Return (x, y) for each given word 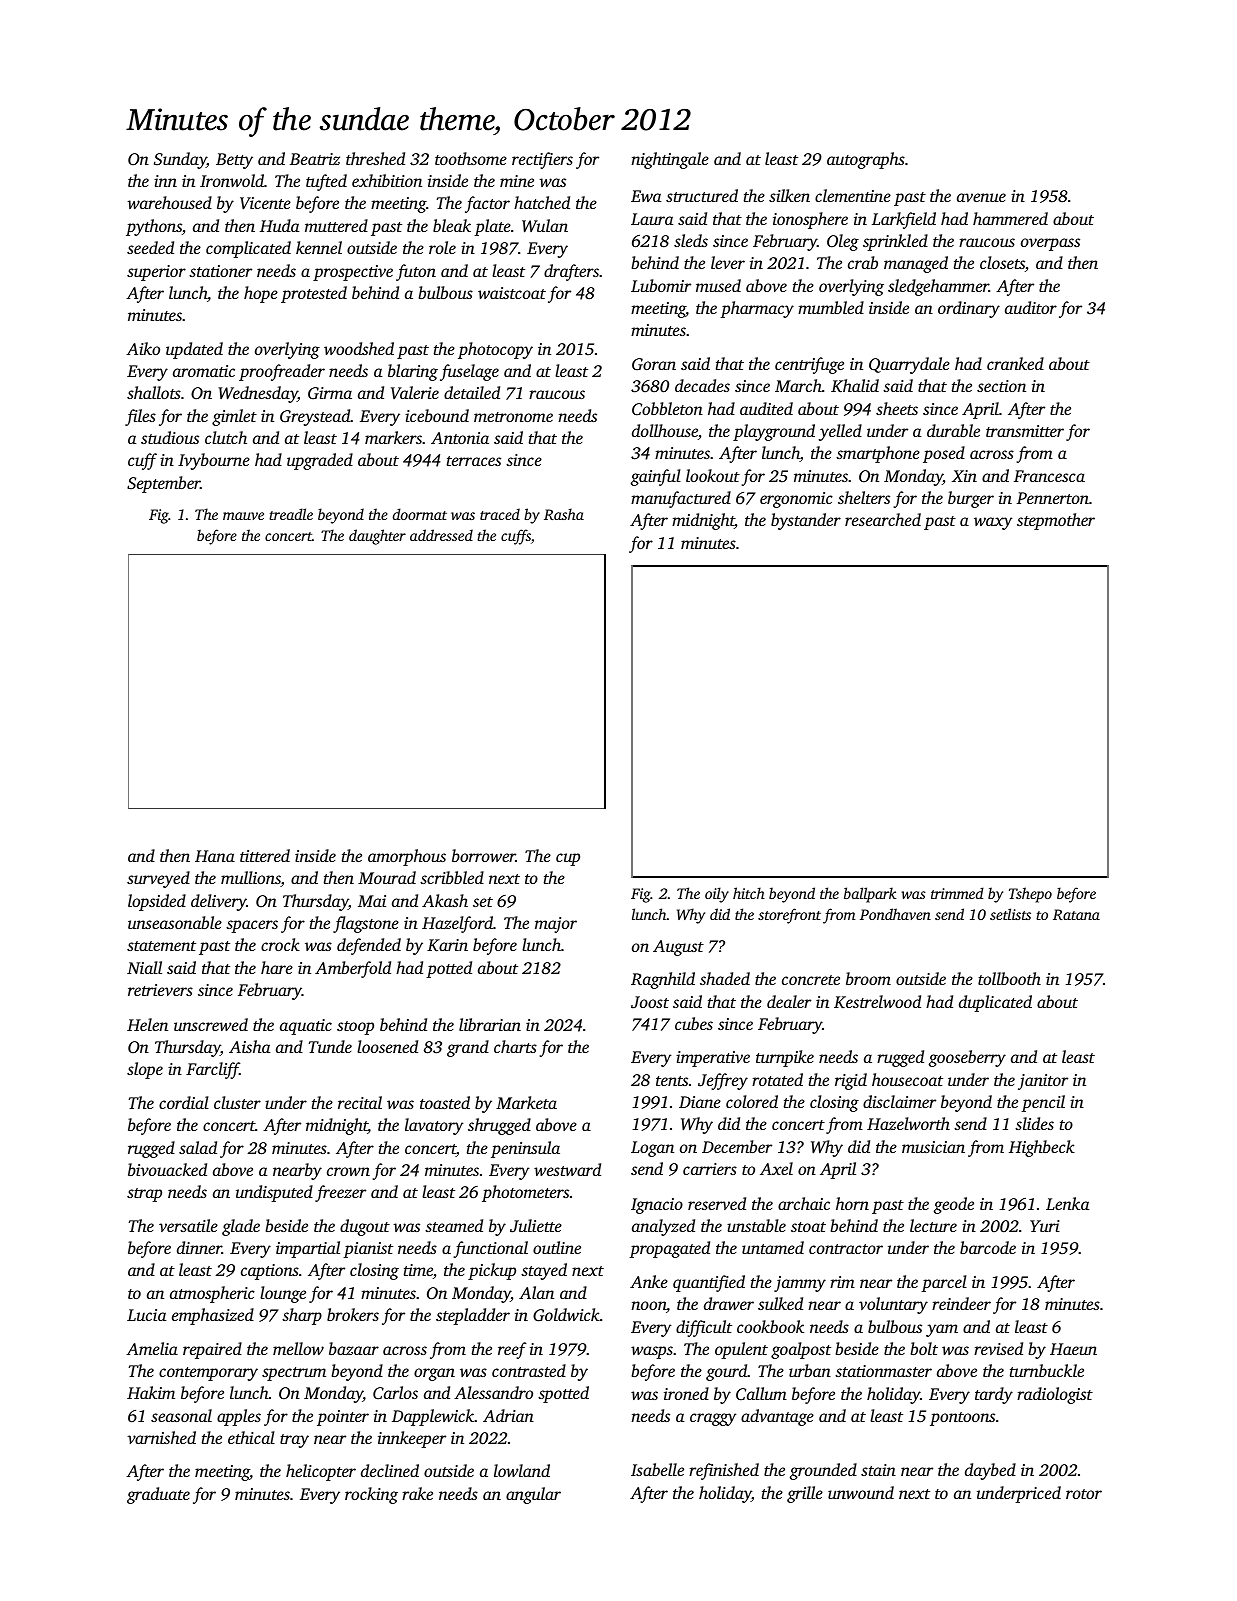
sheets (897, 408)
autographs (866, 160)
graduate (158, 1495)
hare (277, 967)
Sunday (180, 160)
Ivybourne (214, 461)
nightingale (670, 160)
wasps (652, 1352)
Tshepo (1030, 895)
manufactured (681, 499)
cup (568, 859)
